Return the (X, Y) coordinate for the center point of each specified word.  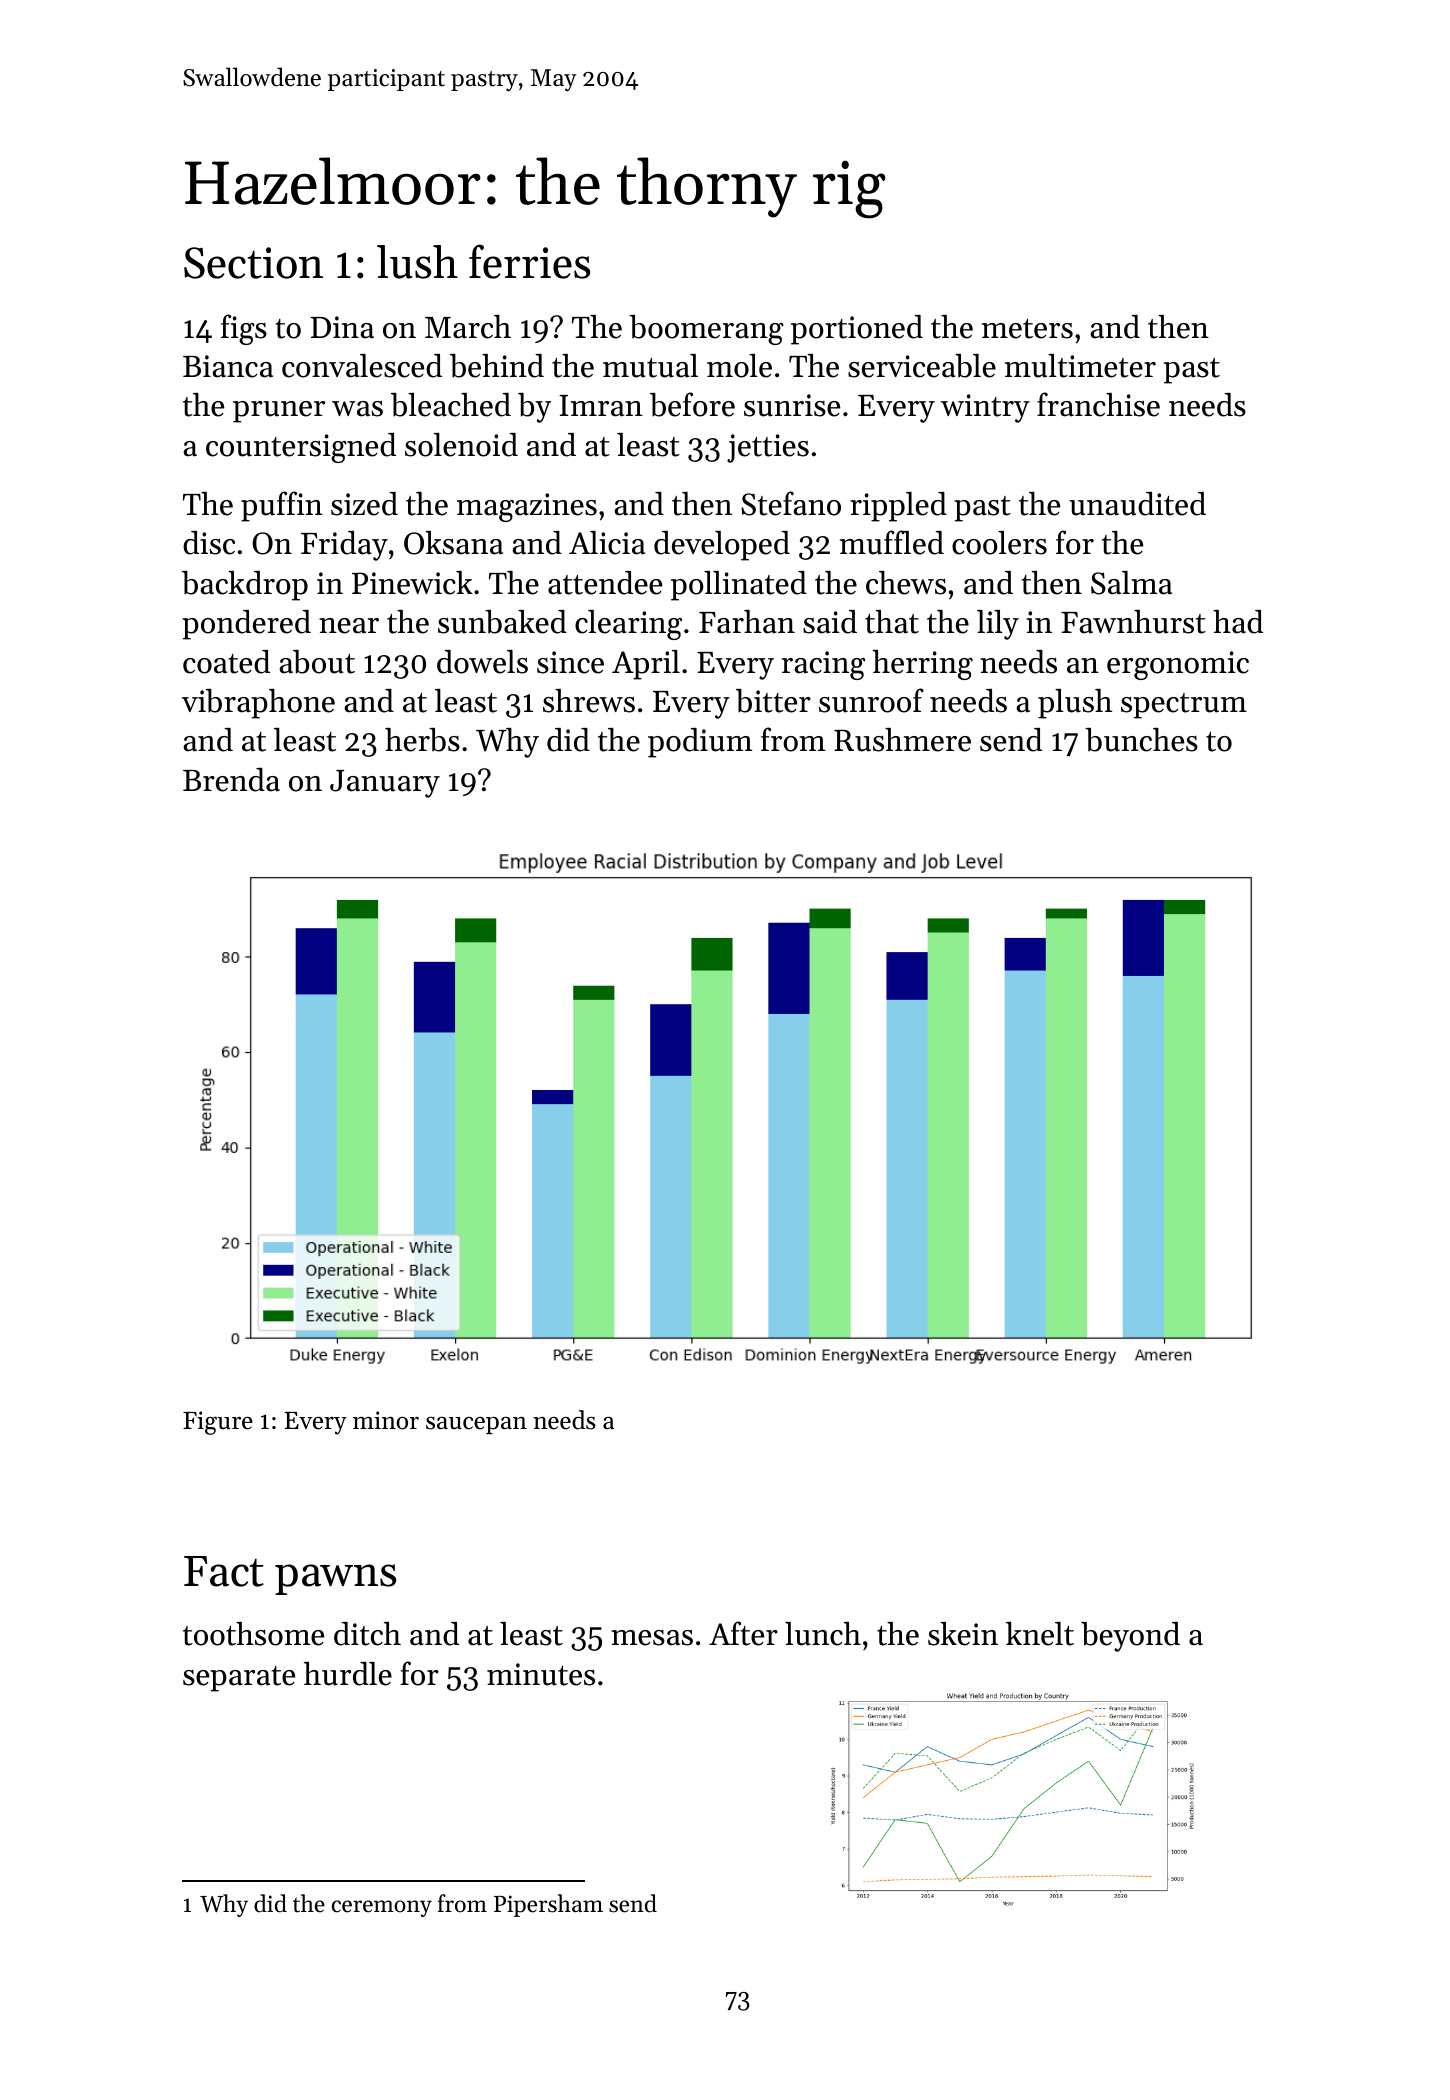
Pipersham (548, 1905)
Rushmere (902, 740)
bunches (1141, 740)
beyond (1130, 1637)
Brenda (231, 780)
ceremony (382, 1908)
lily (998, 625)
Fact (224, 1571)
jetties (768, 448)
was (357, 409)
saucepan (476, 1425)
